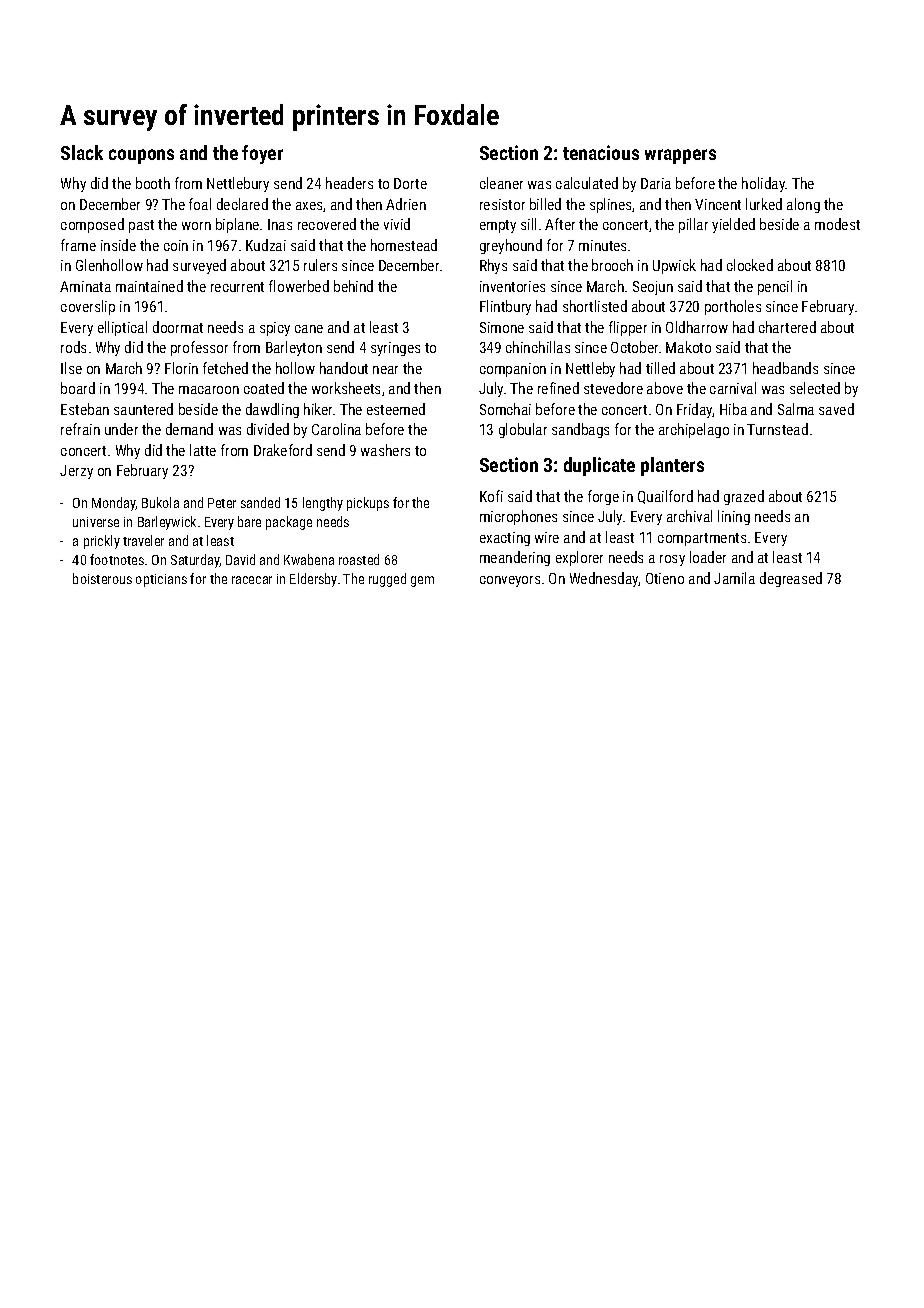 This page has width=924, height=1308. Describe the element at coordinates (225, 368) in the page. I see `fetched` at that location.
